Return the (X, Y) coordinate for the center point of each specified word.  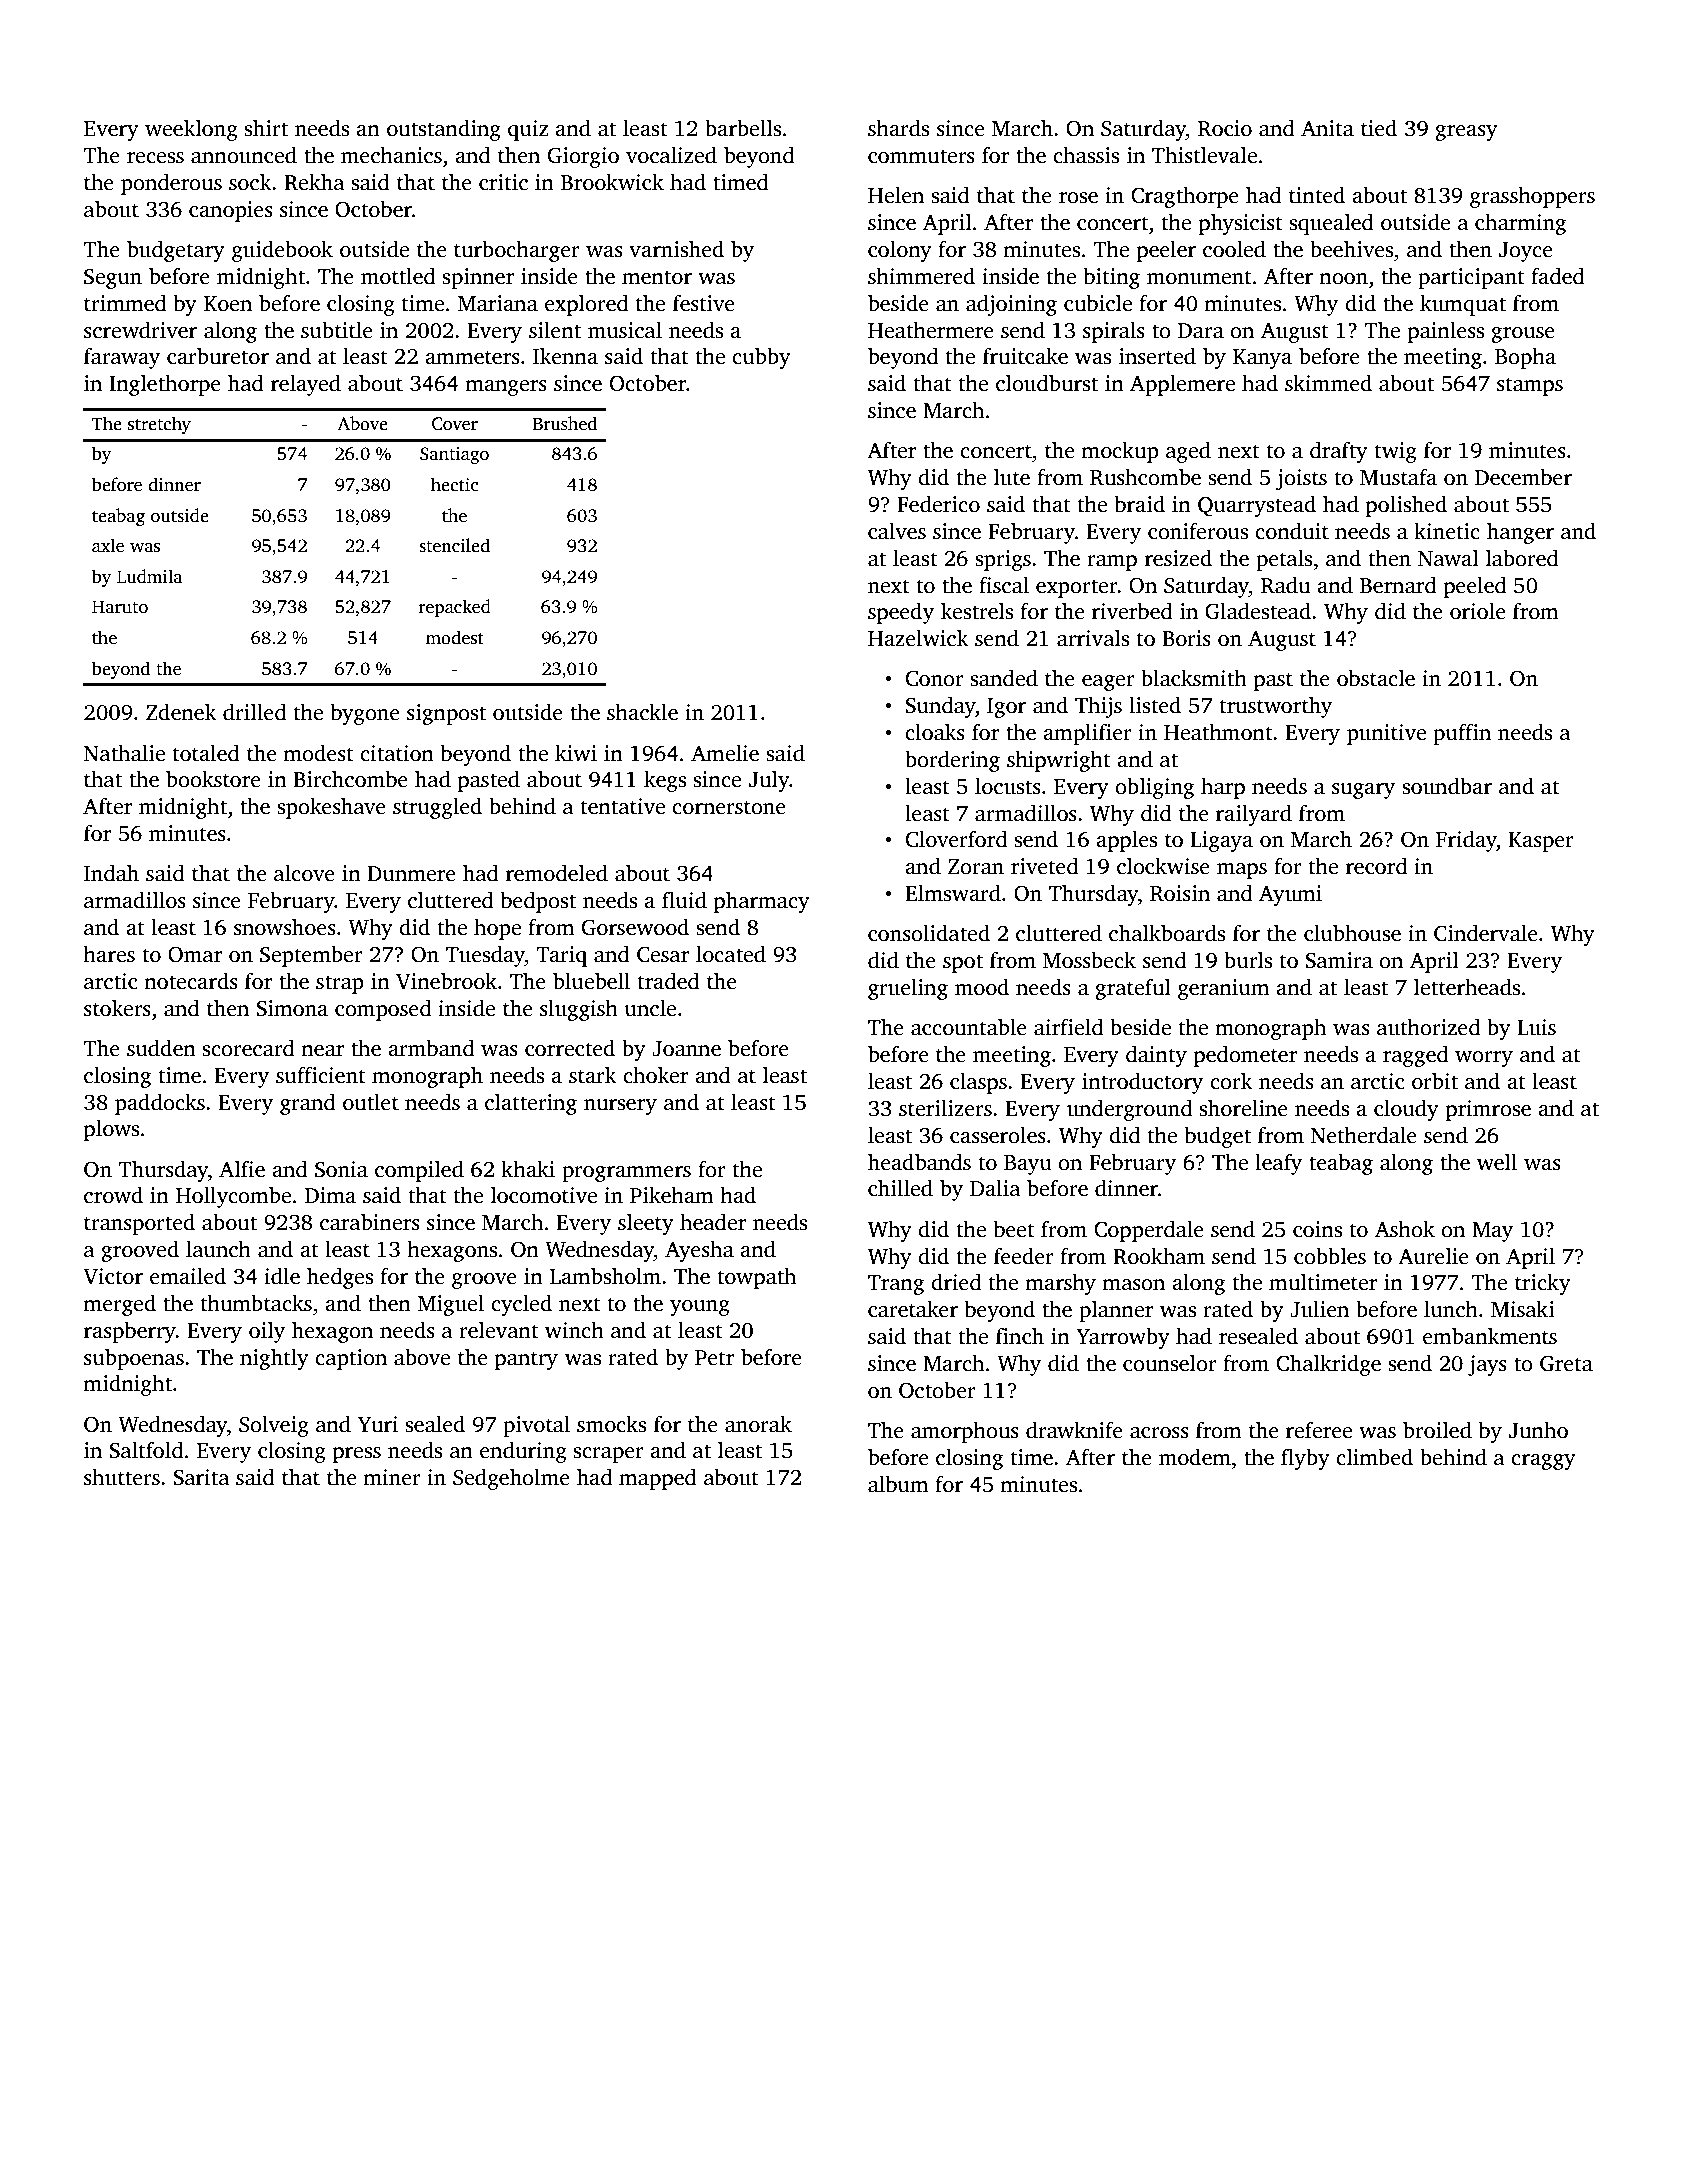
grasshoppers (1532, 197)
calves (897, 531)
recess (155, 158)
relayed (306, 385)
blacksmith (1194, 678)
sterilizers (945, 1108)
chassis (1086, 155)
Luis (1536, 1027)
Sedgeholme (511, 1479)
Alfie (242, 1169)
